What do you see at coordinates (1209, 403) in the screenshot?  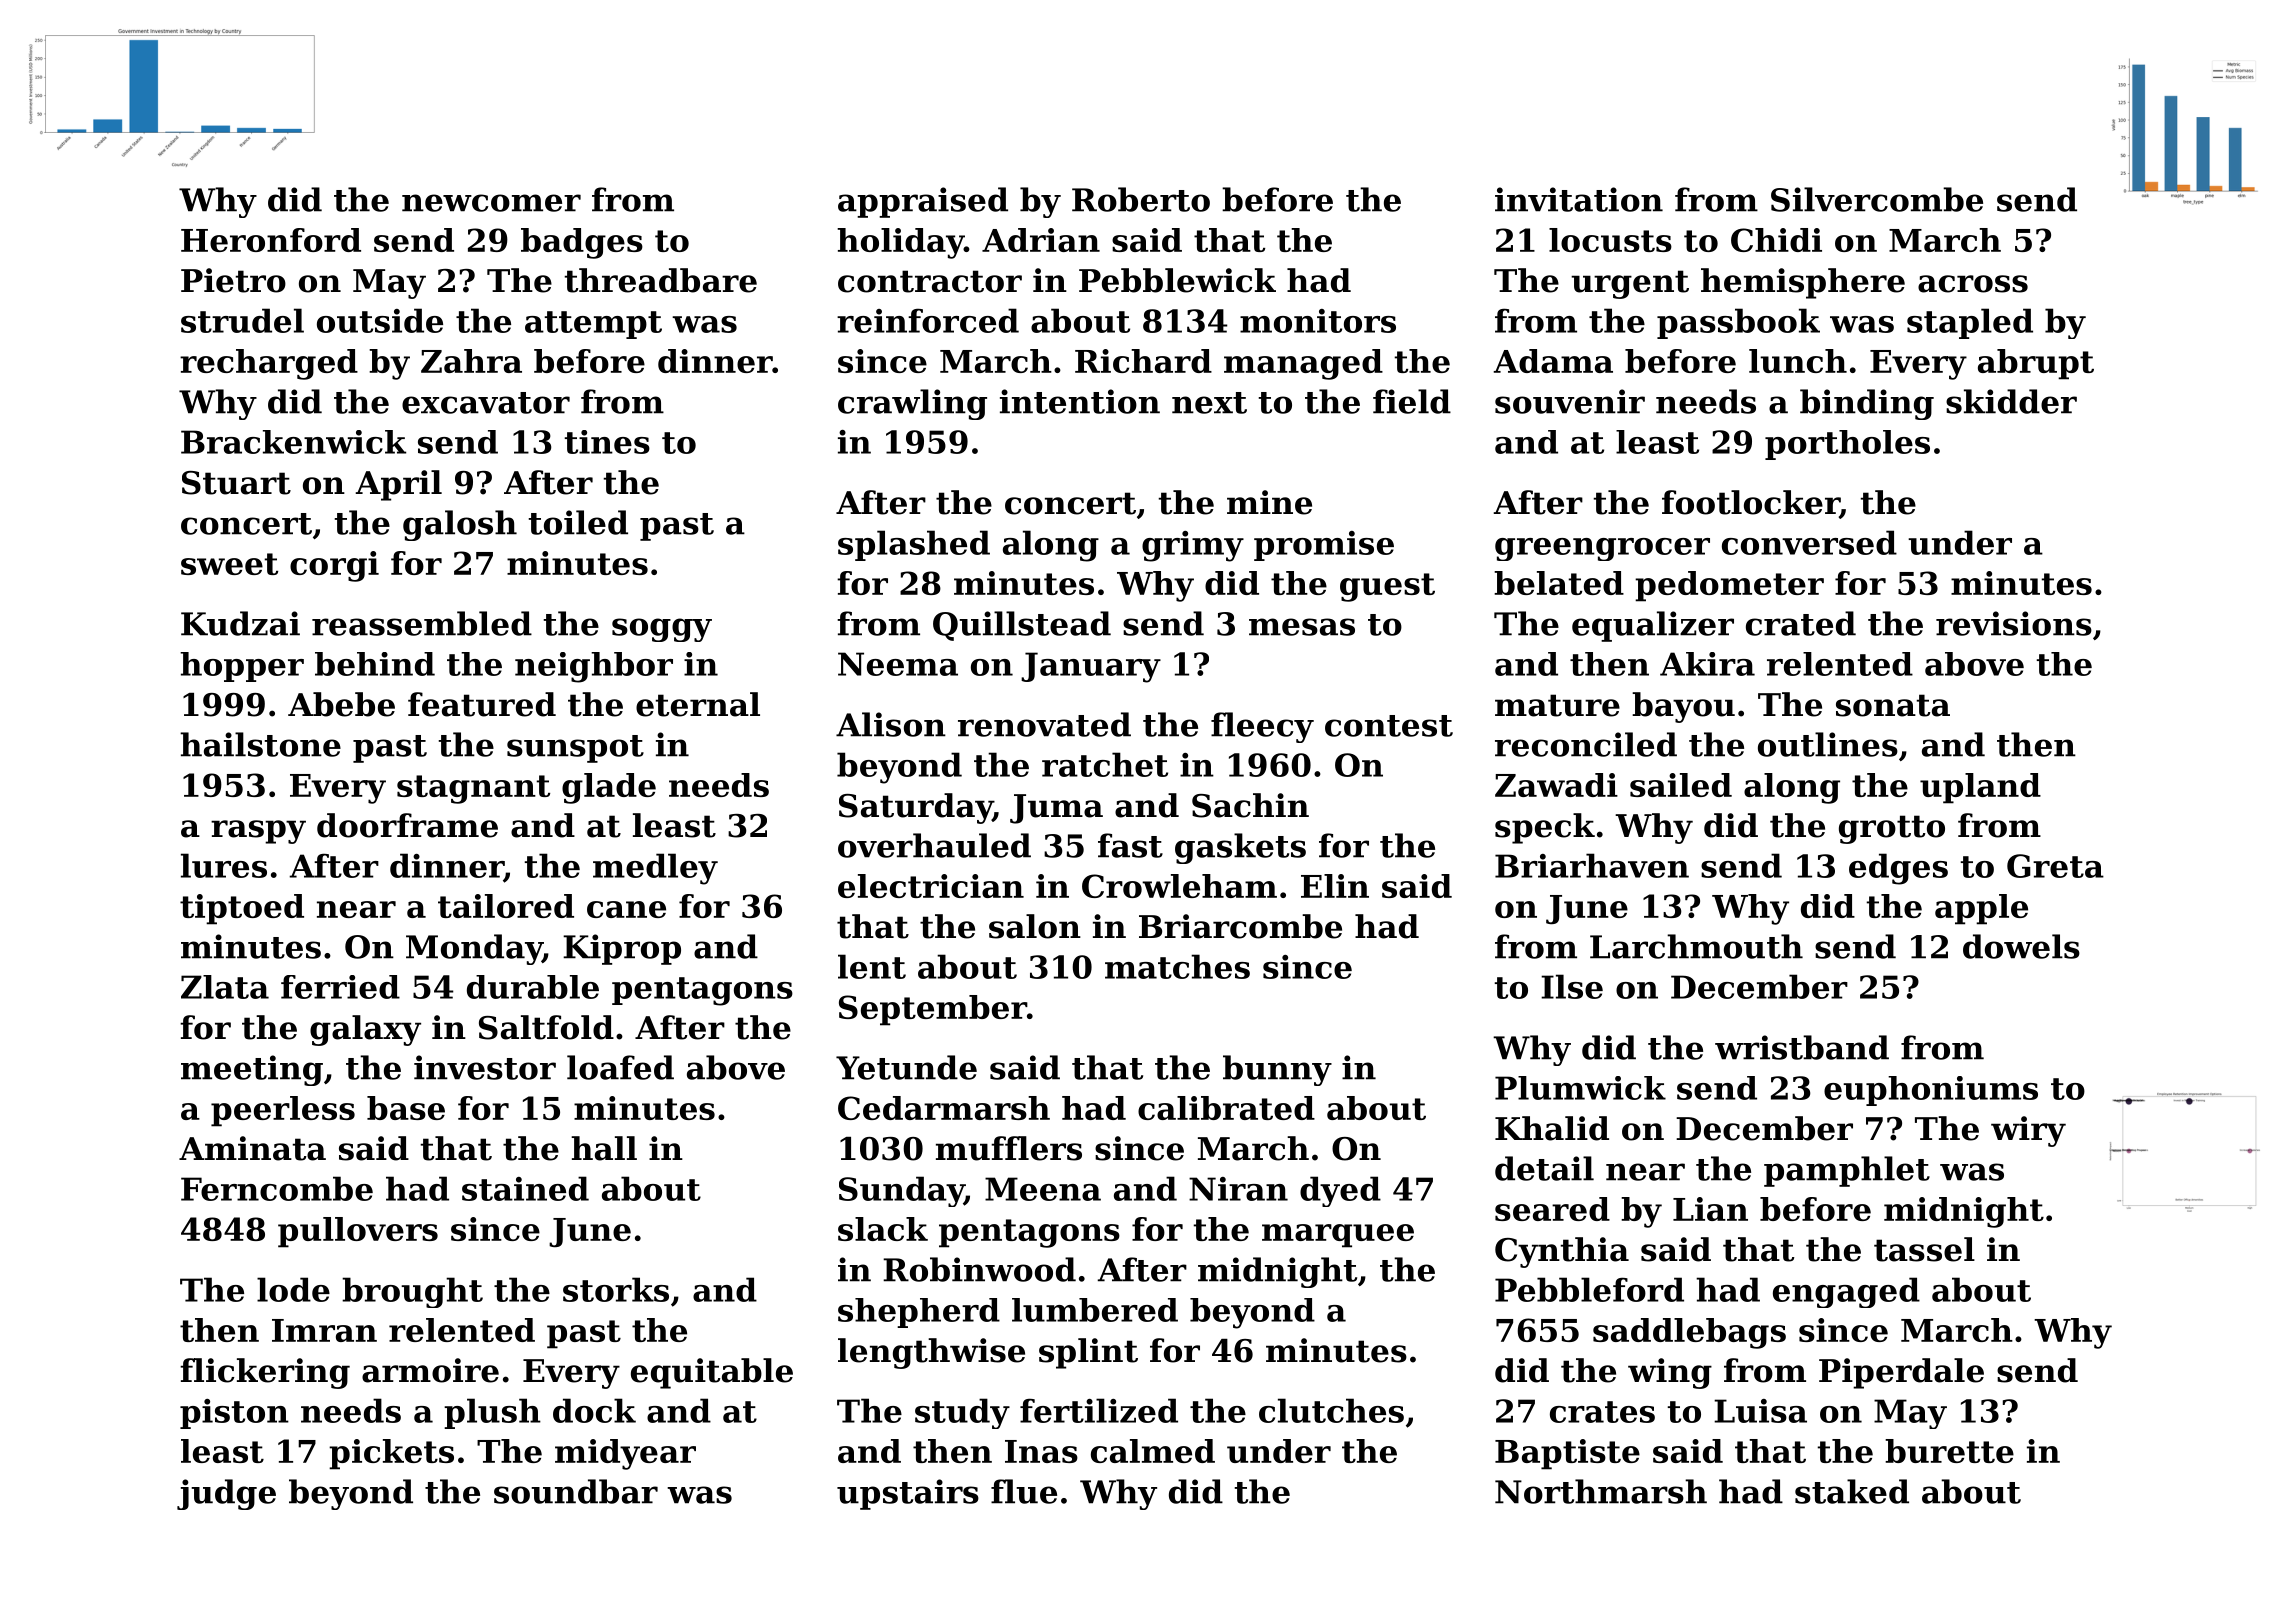 I see `next` at bounding box center [1209, 403].
